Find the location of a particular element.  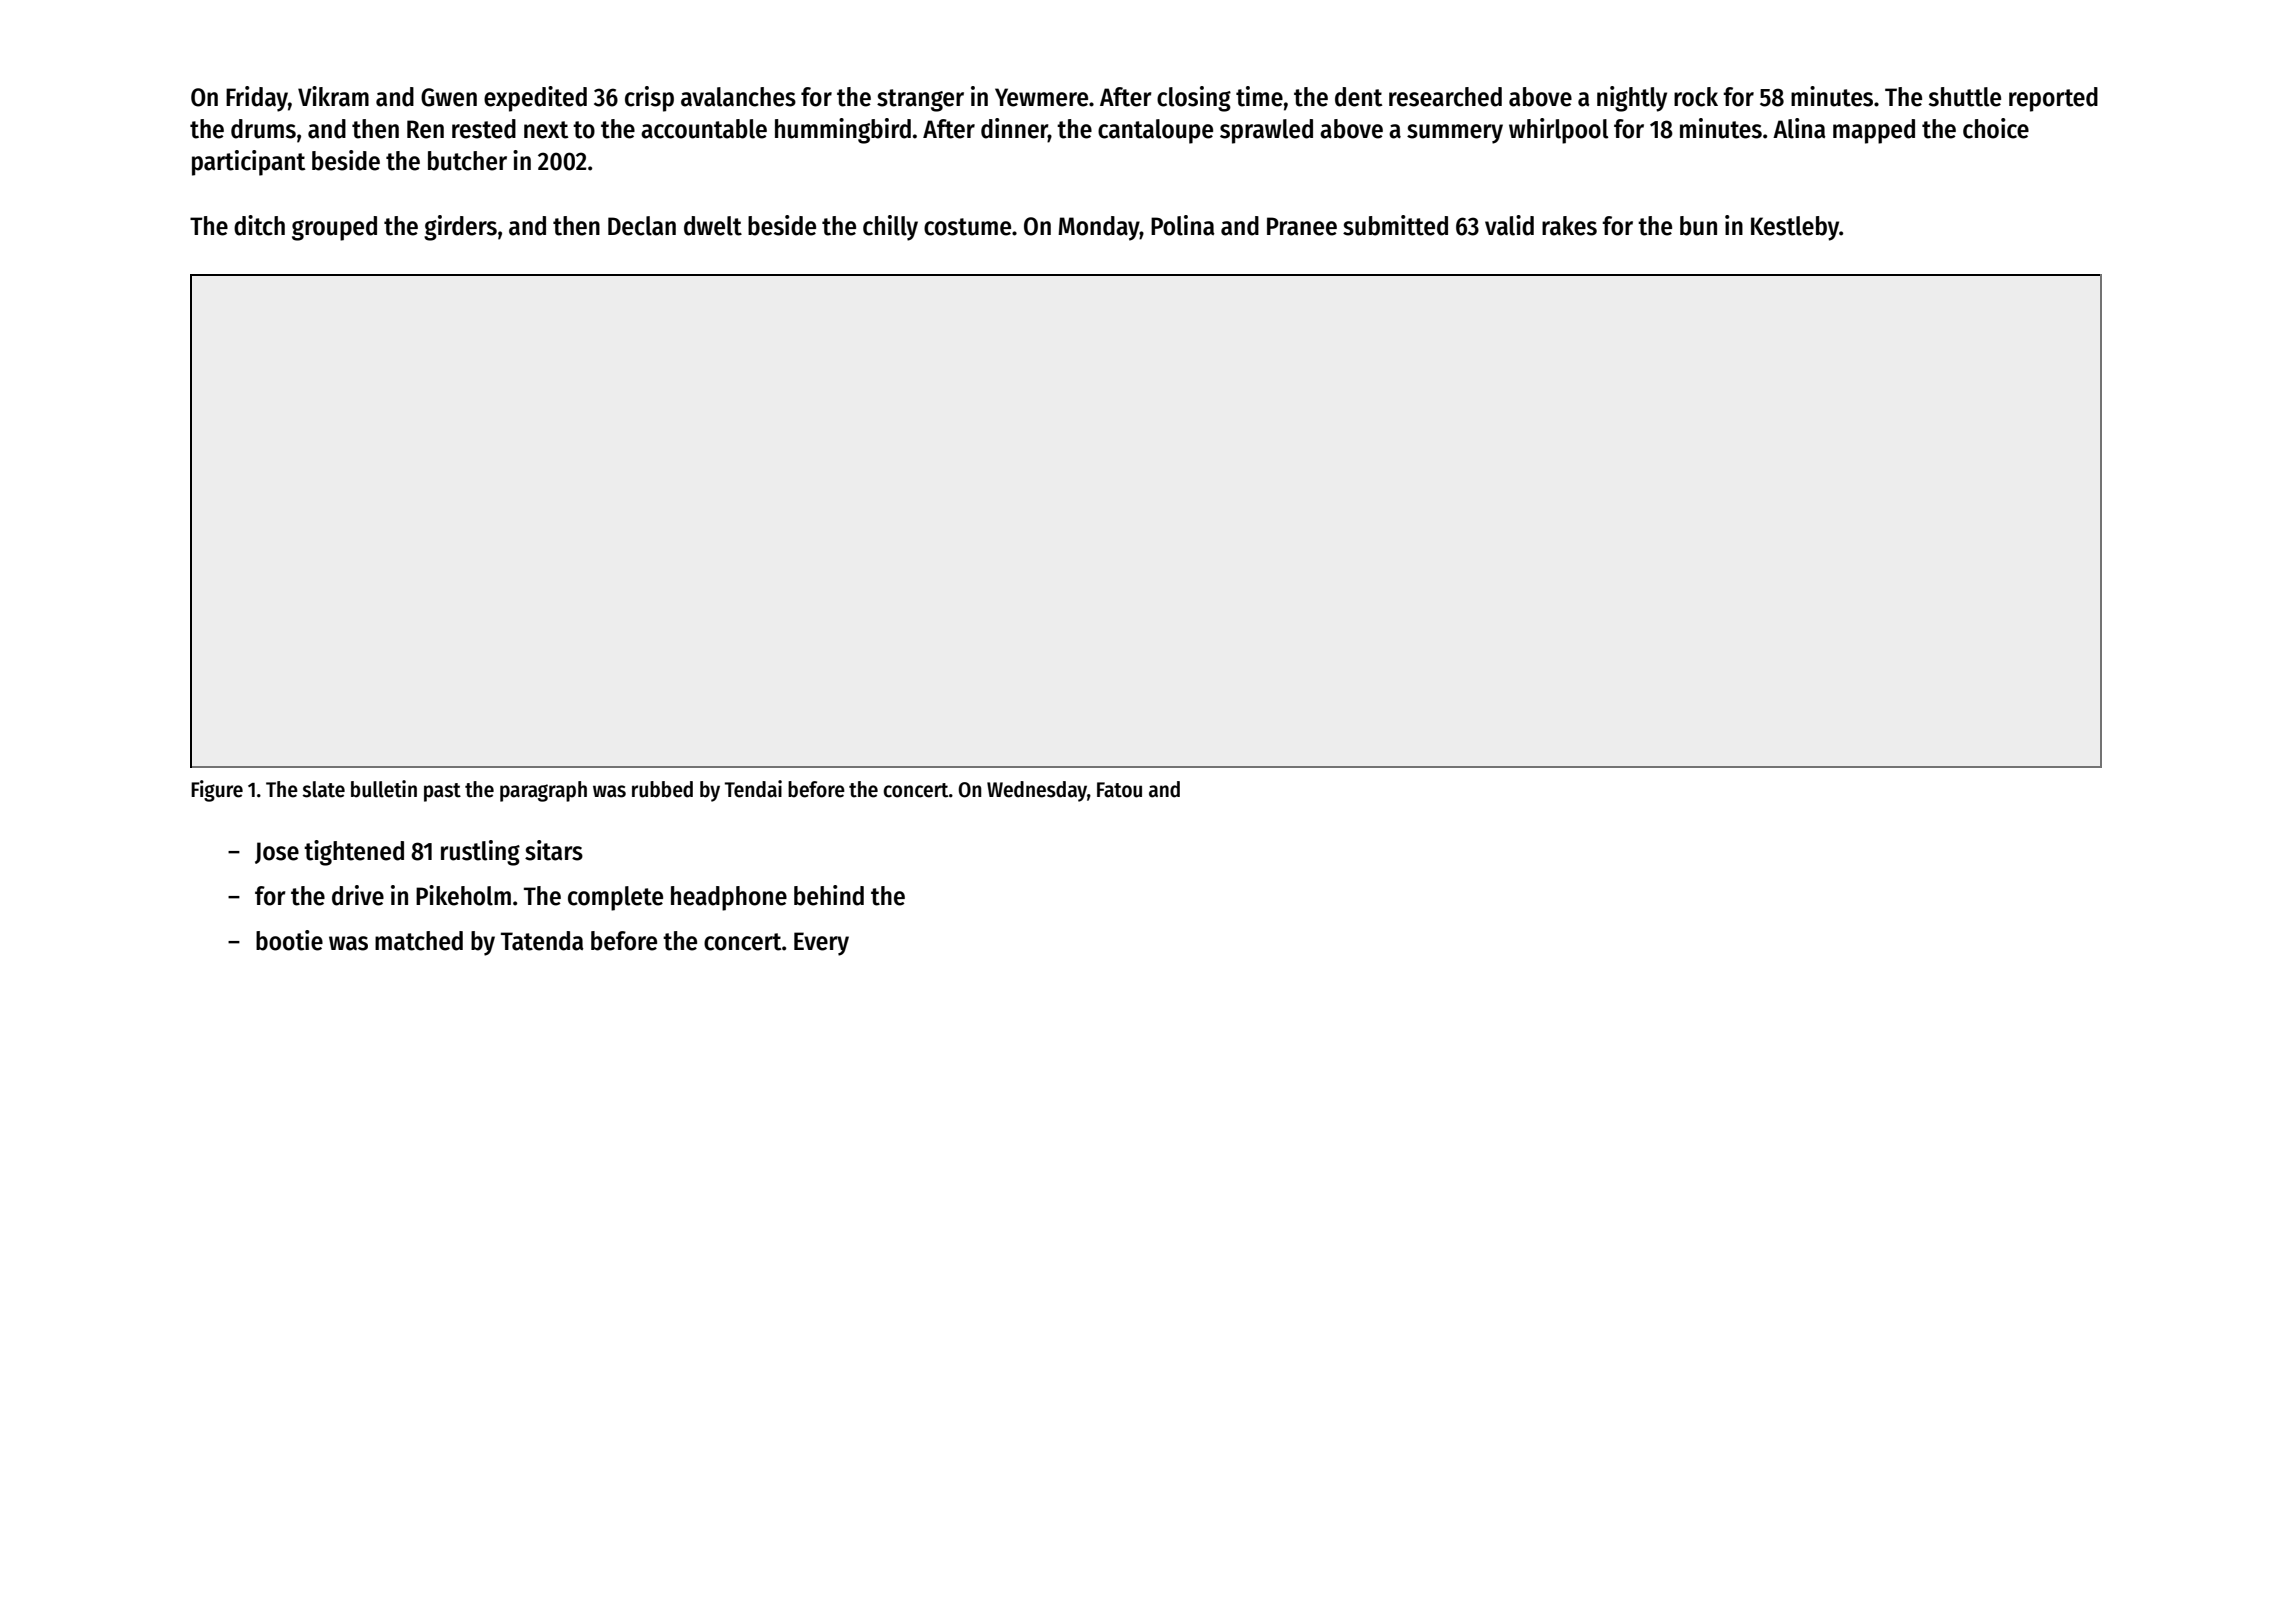

rubbed is located at coordinates (662, 789).
